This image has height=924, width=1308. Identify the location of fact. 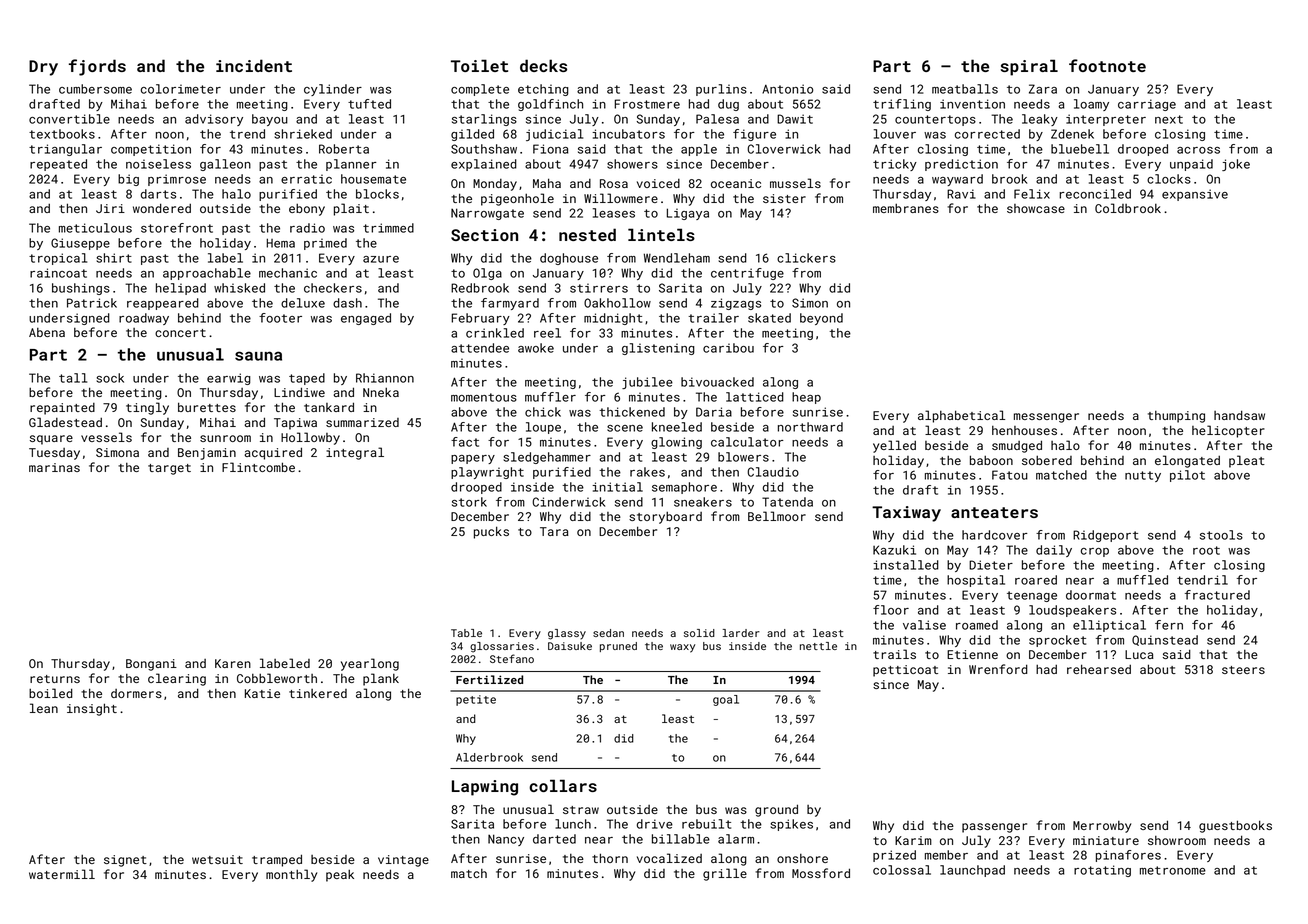
(465, 442).
